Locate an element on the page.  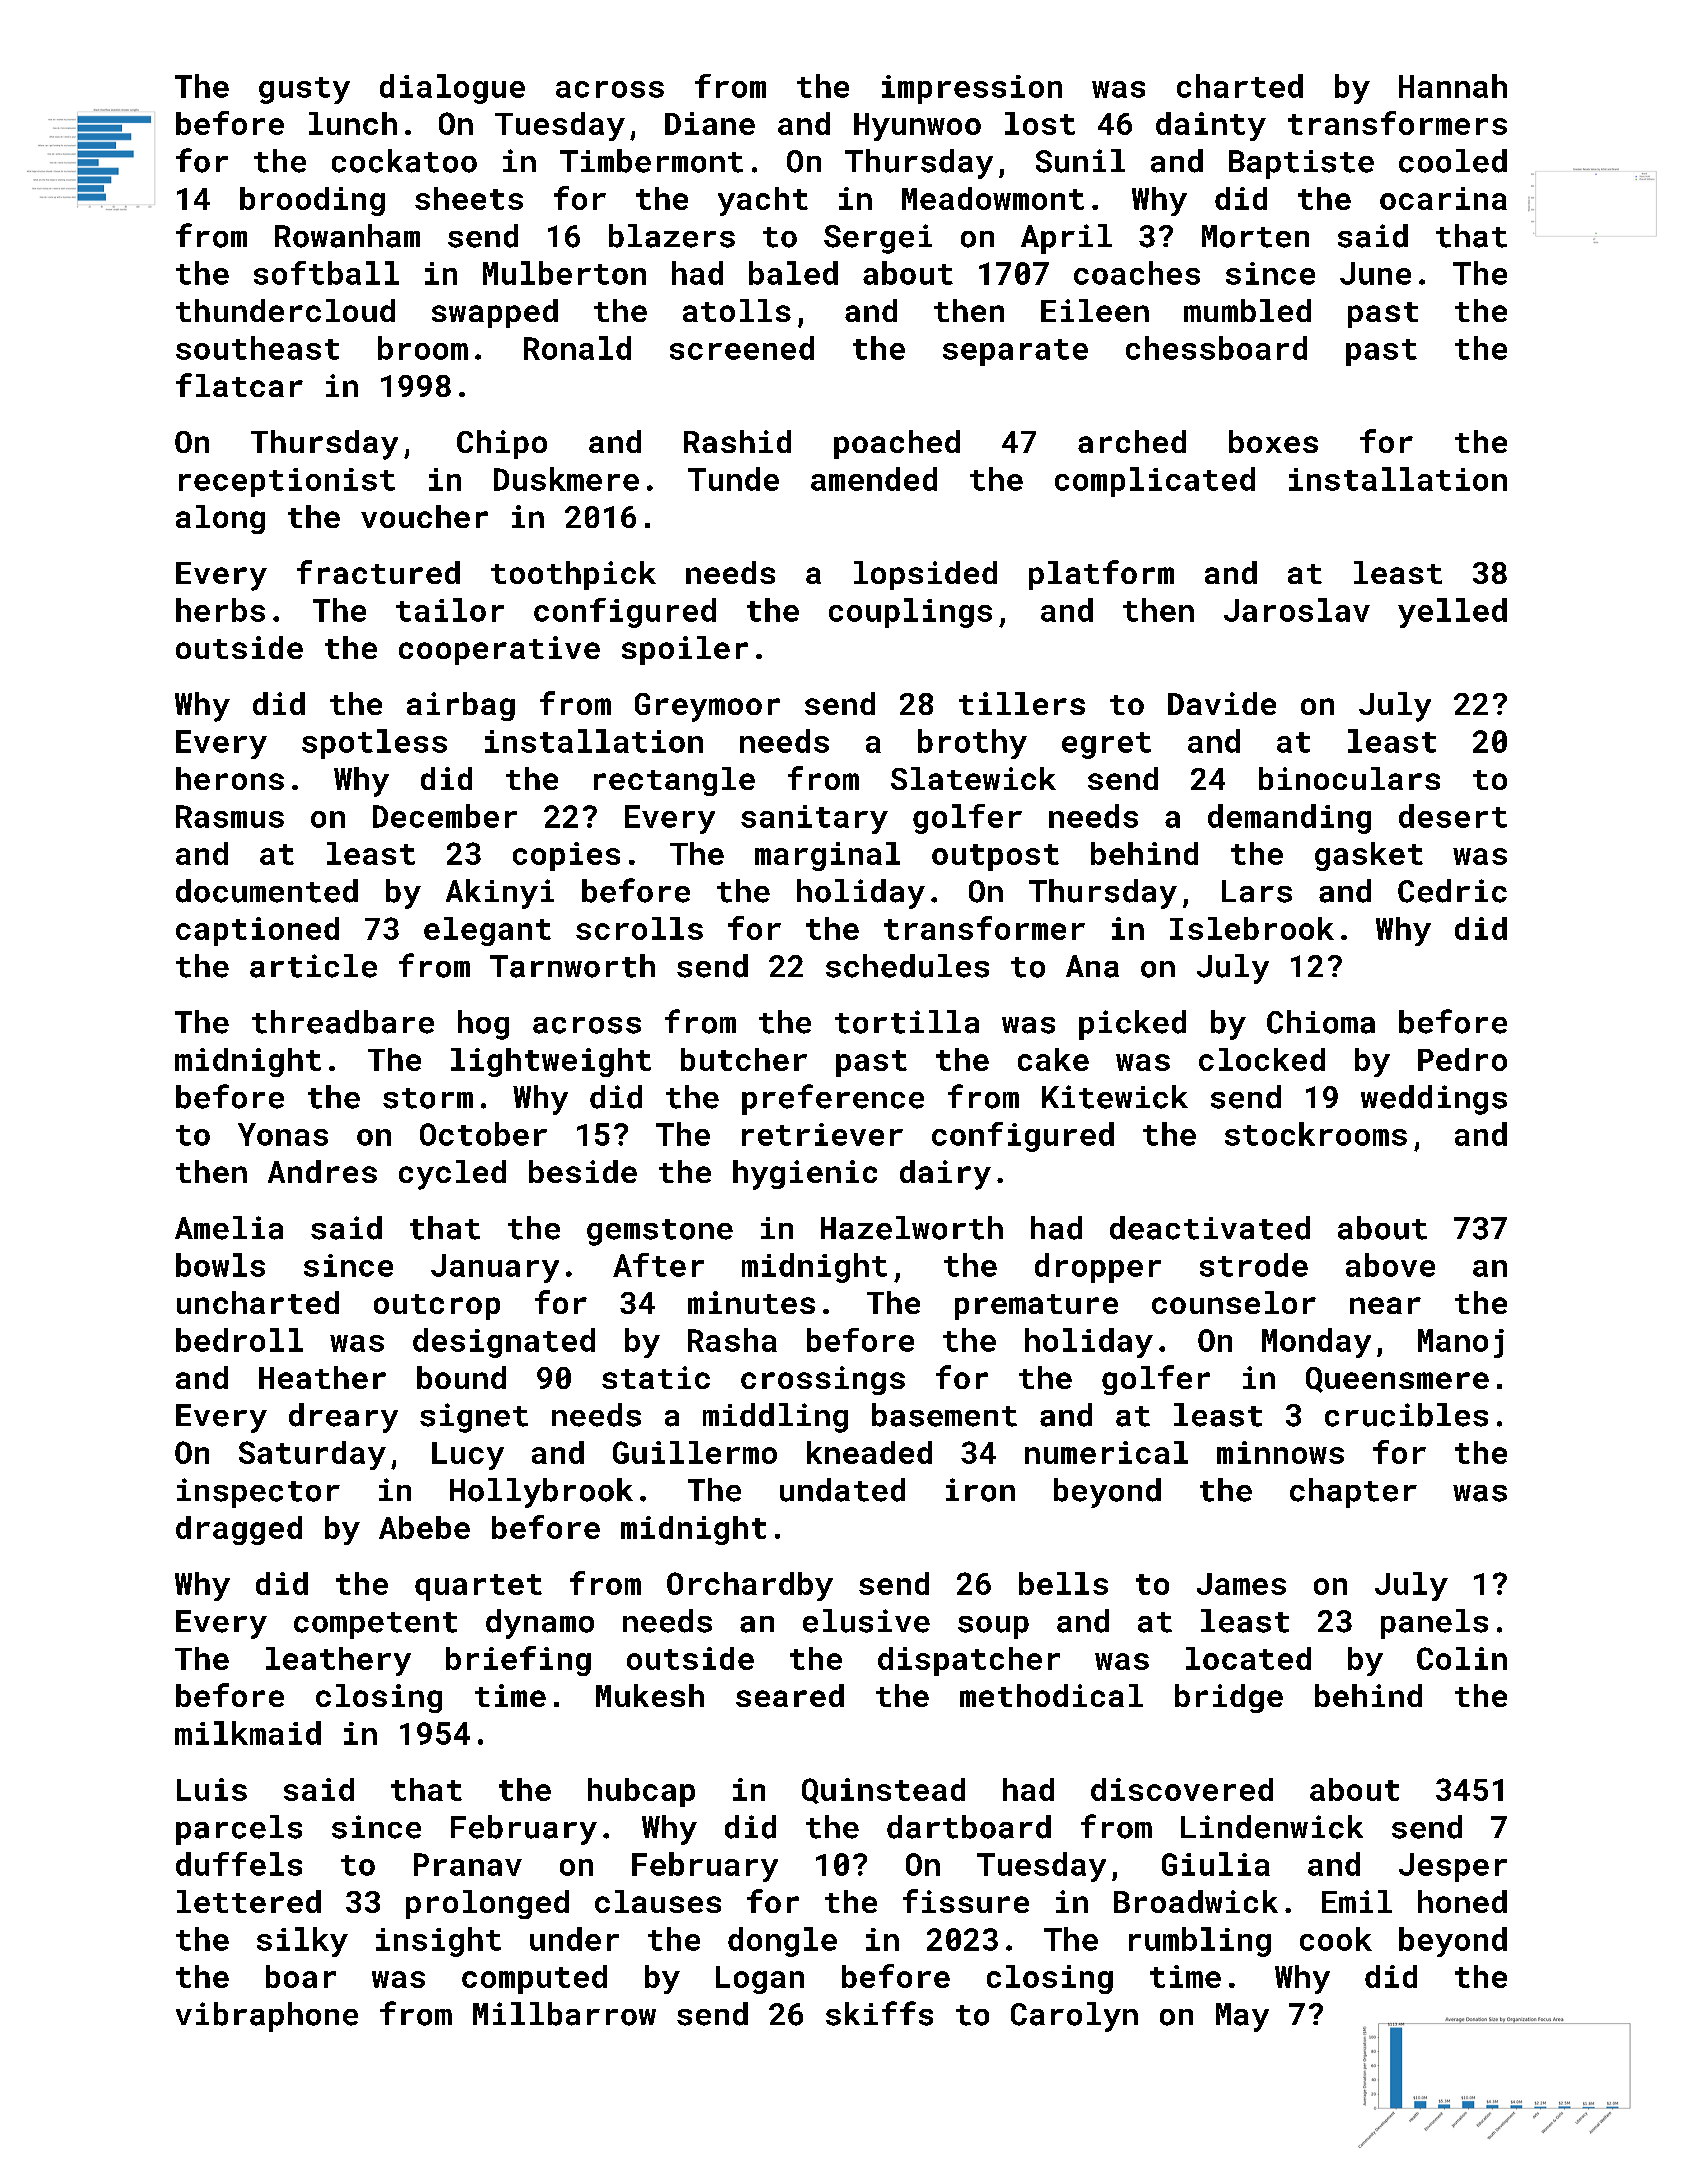
impression is located at coordinates (972, 89).
